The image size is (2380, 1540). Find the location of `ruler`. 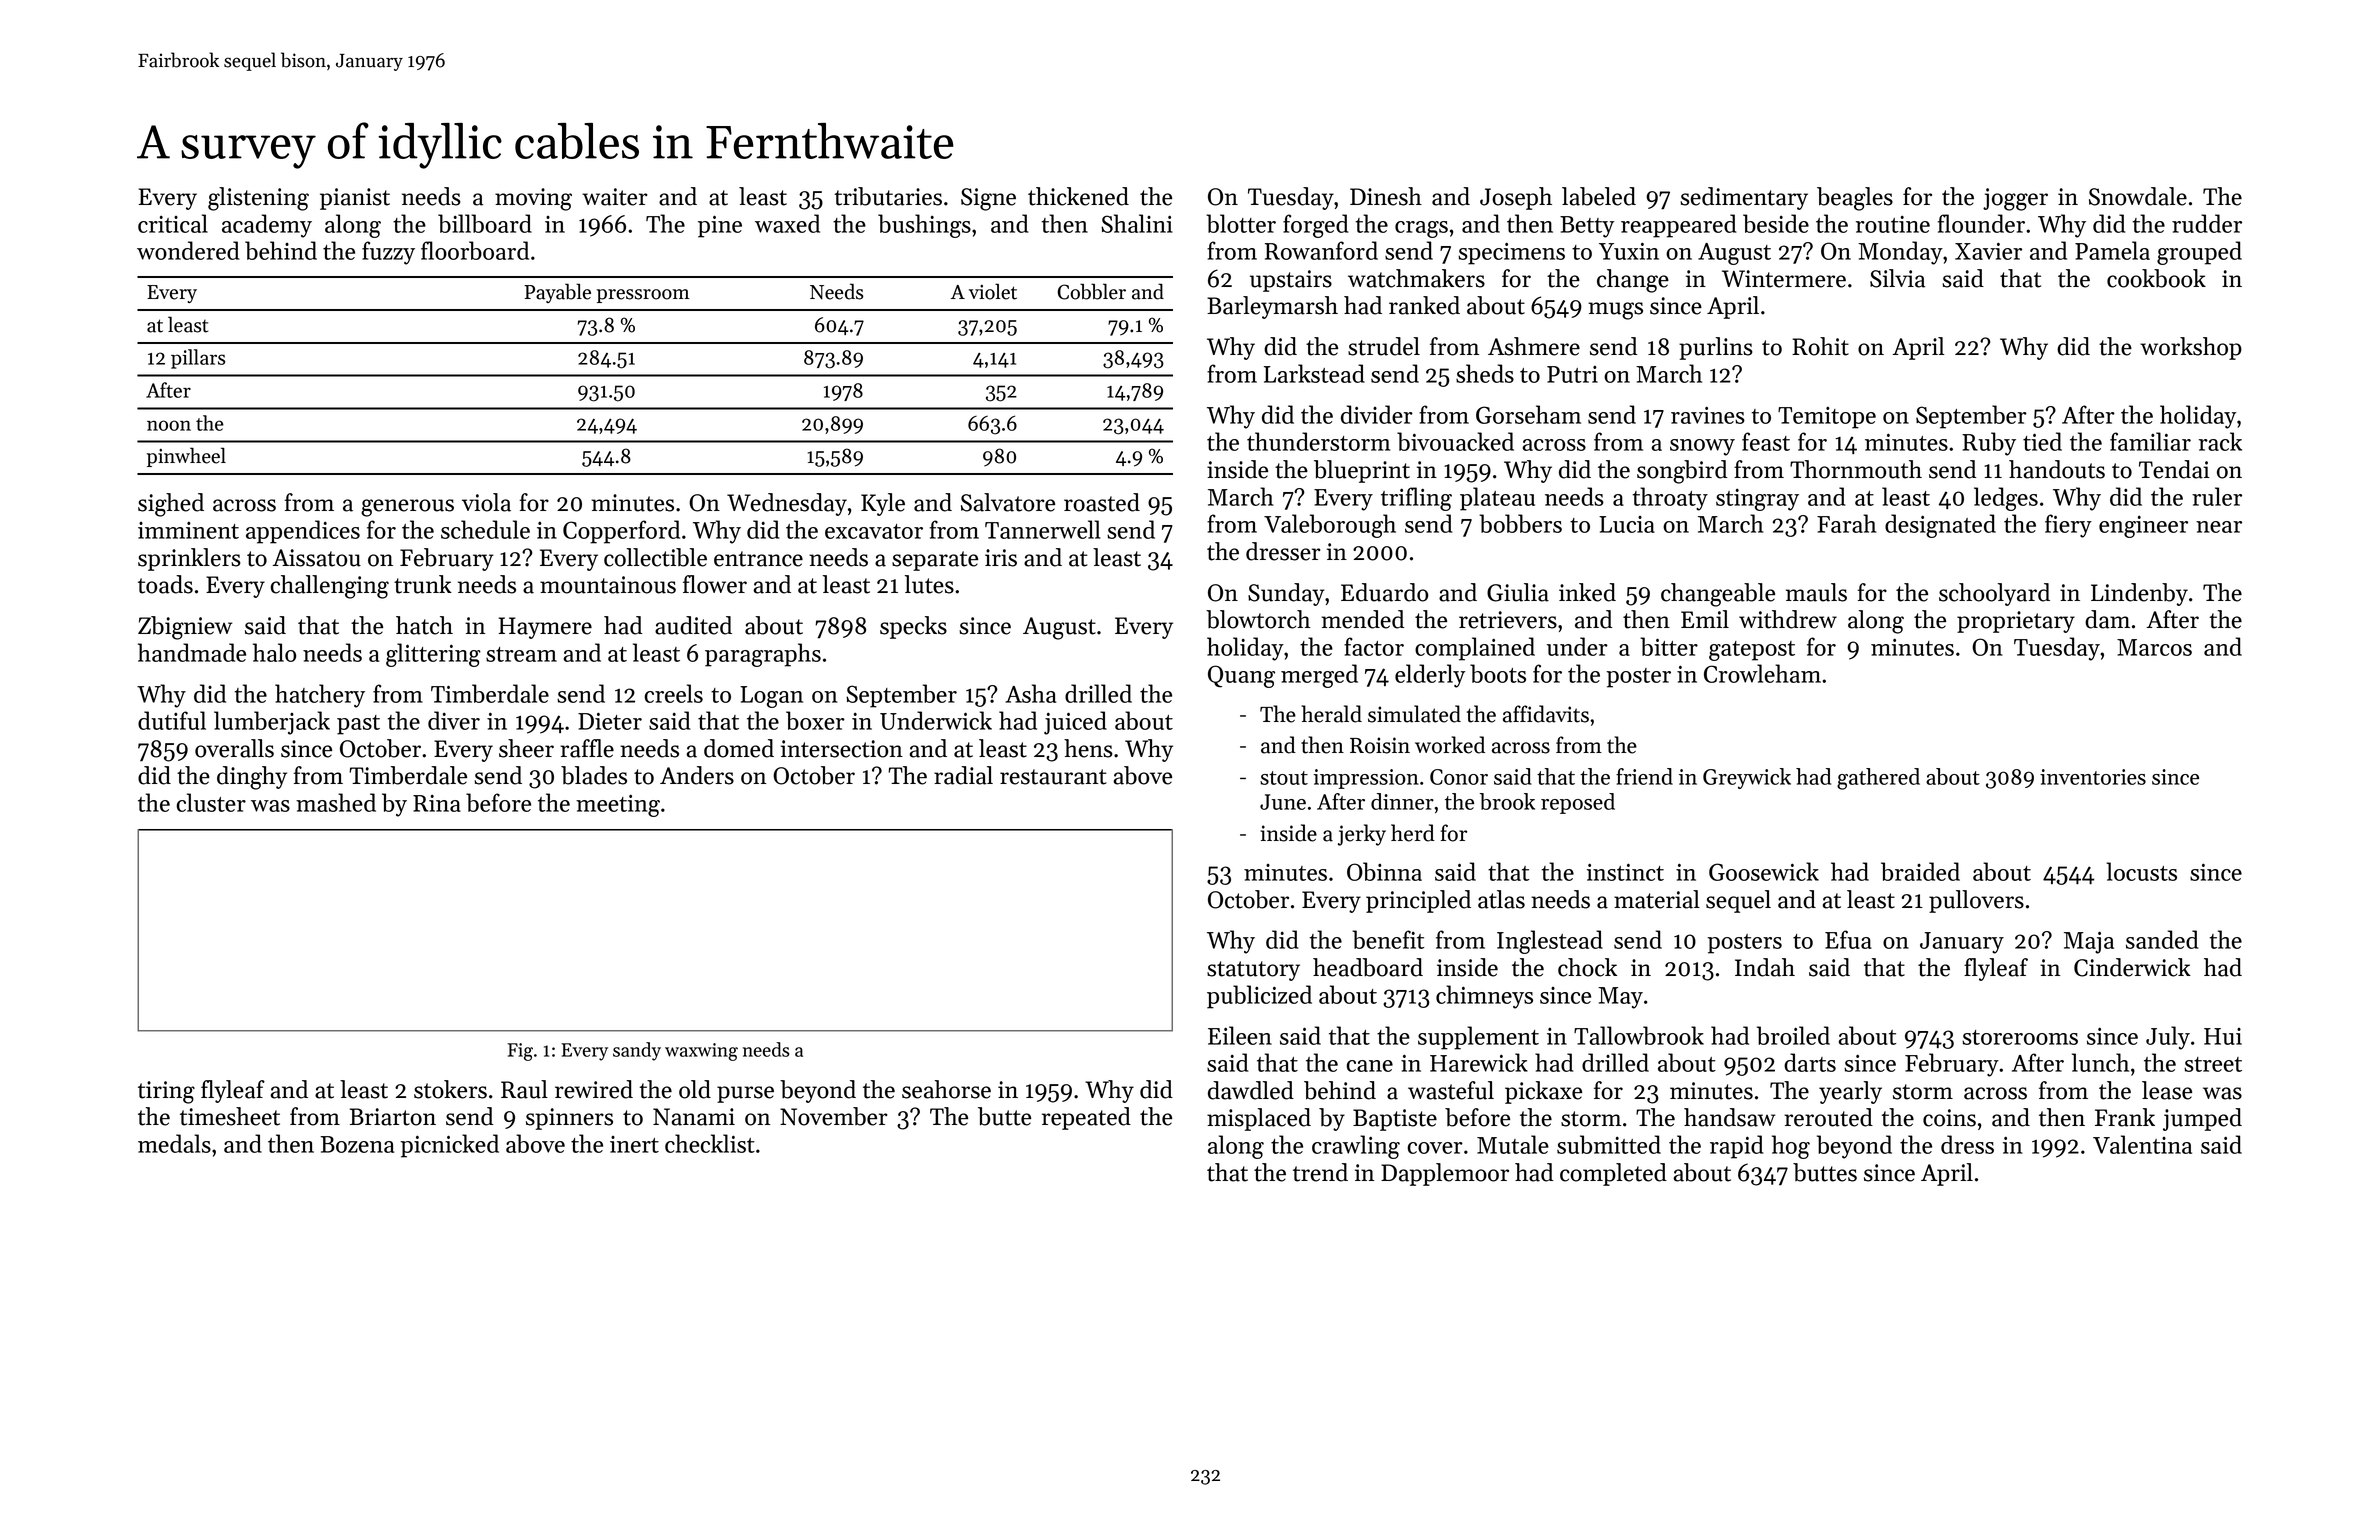

ruler is located at coordinates (2217, 496).
